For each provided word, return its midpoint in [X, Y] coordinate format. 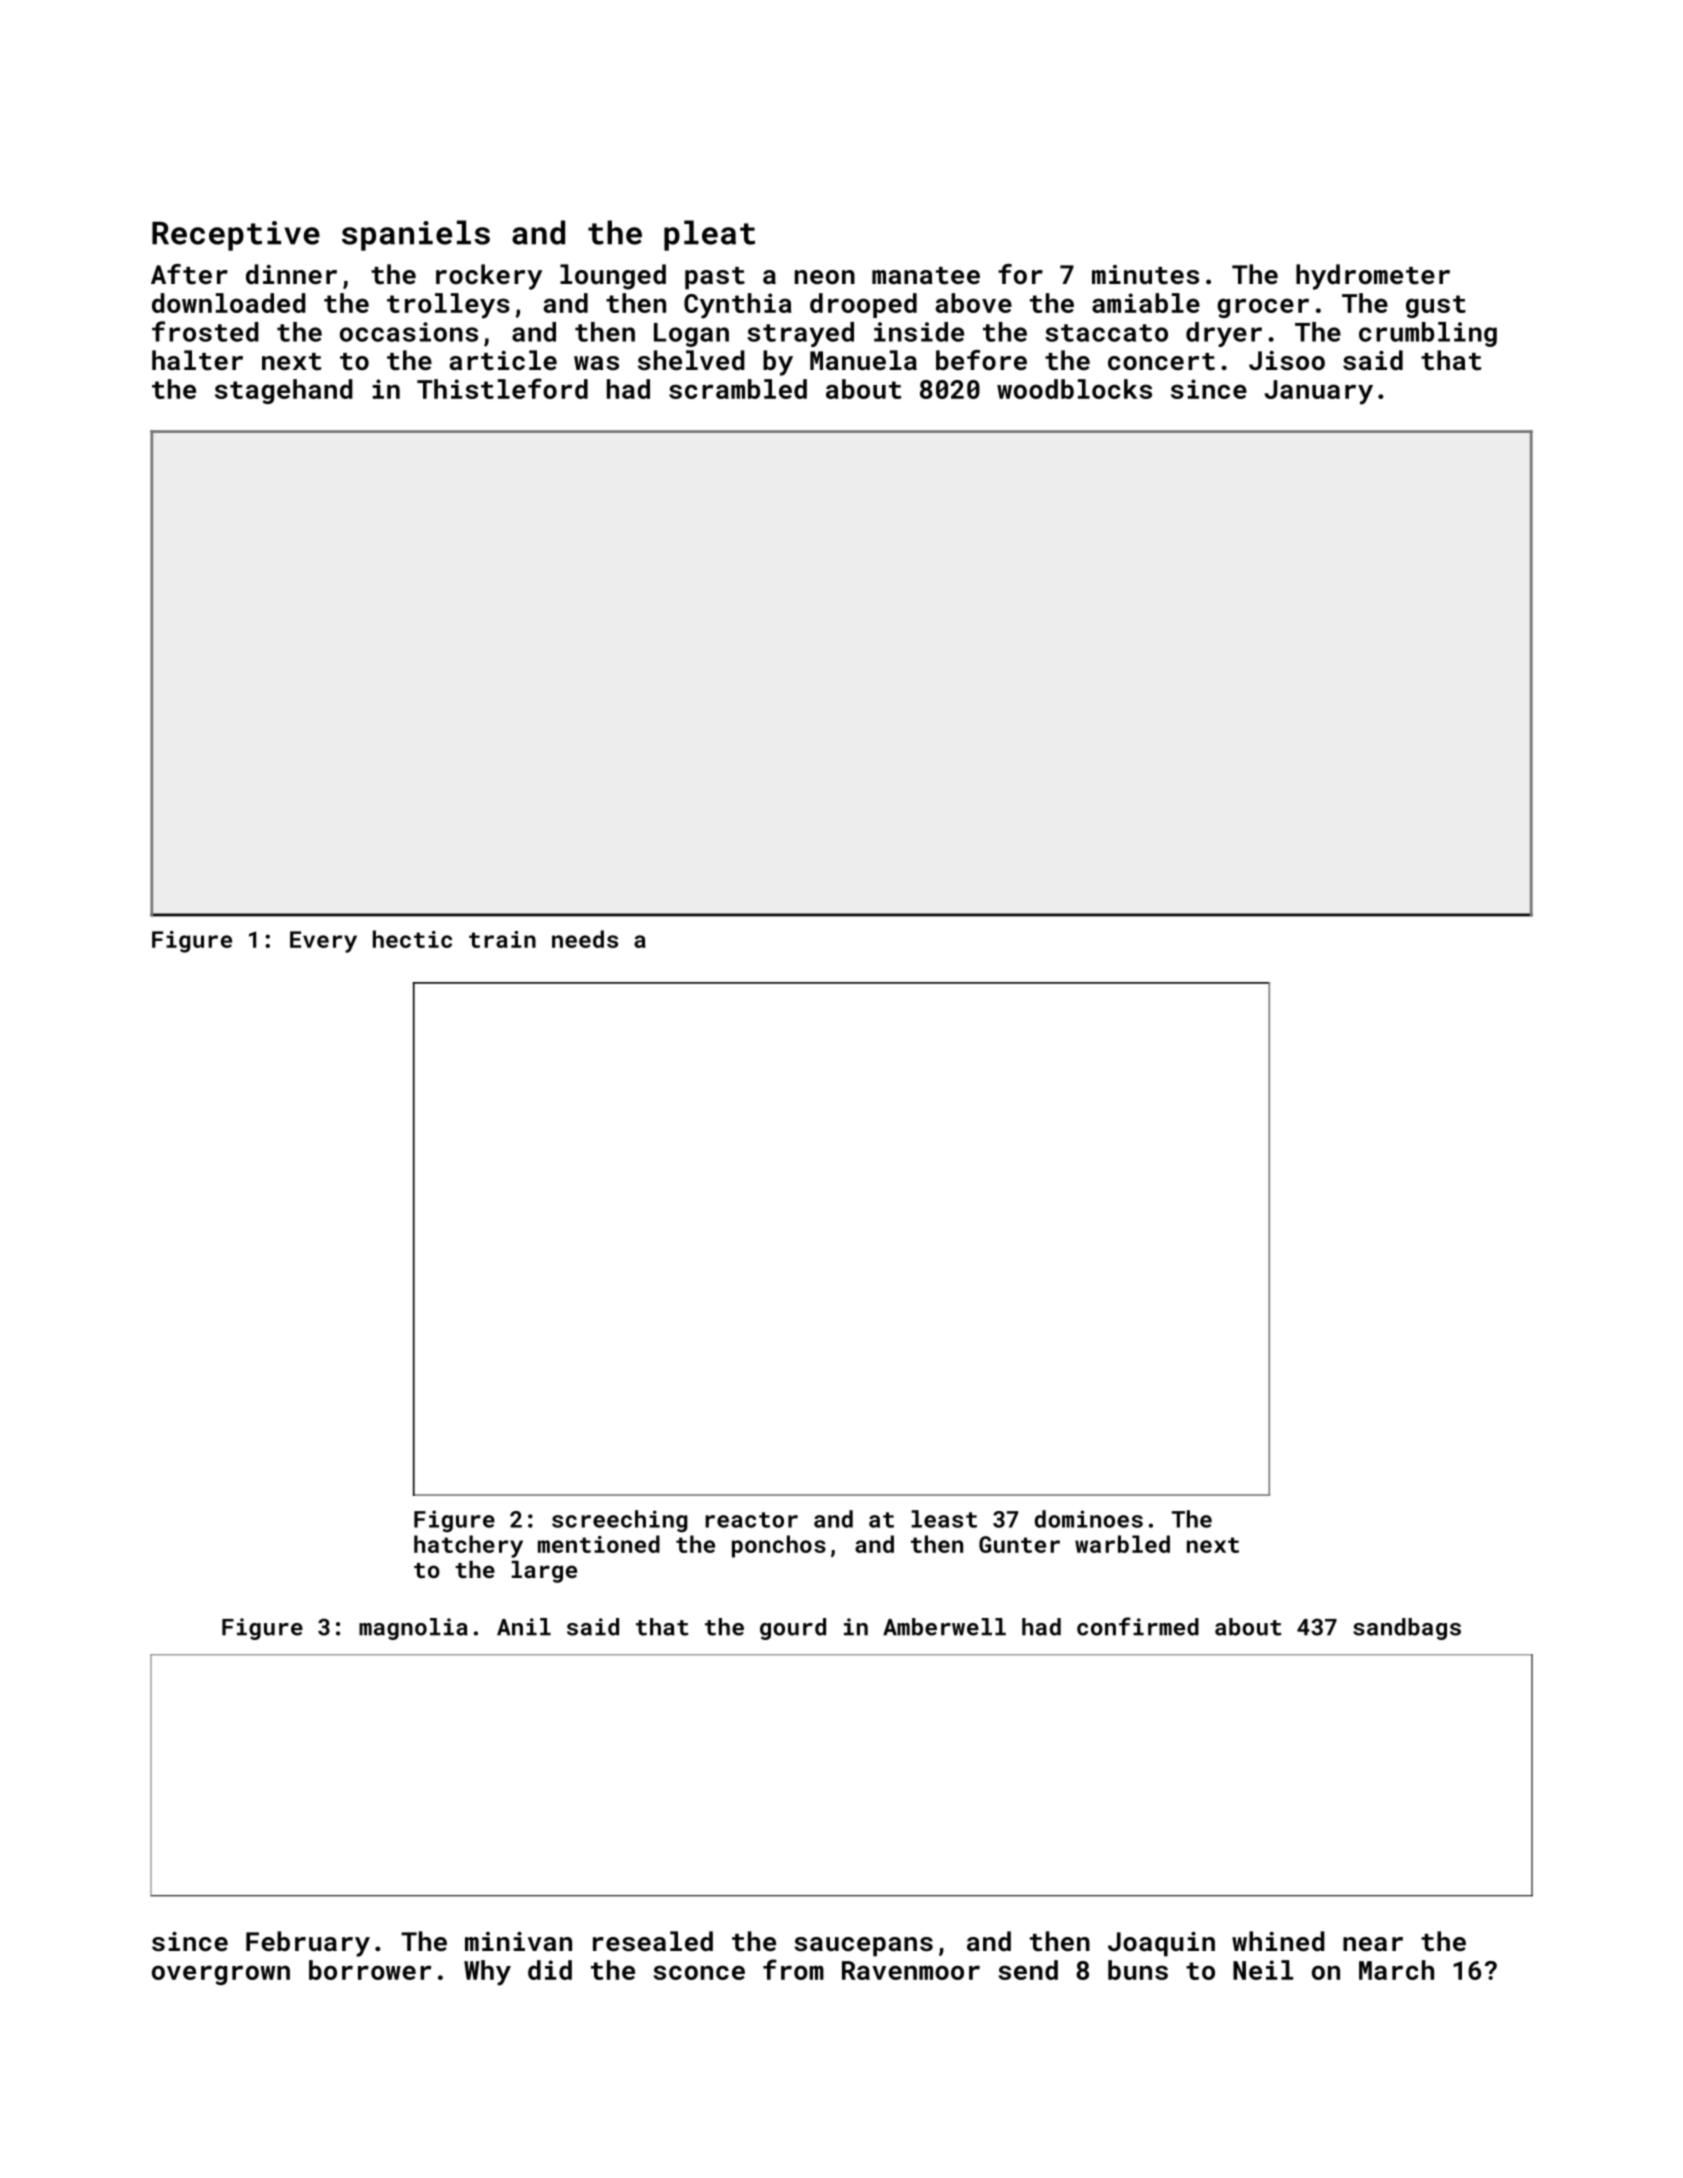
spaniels [416, 235]
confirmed [1138, 1626]
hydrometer [1373, 277]
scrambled [738, 389]
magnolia [413, 1629]
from [793, 1969]
